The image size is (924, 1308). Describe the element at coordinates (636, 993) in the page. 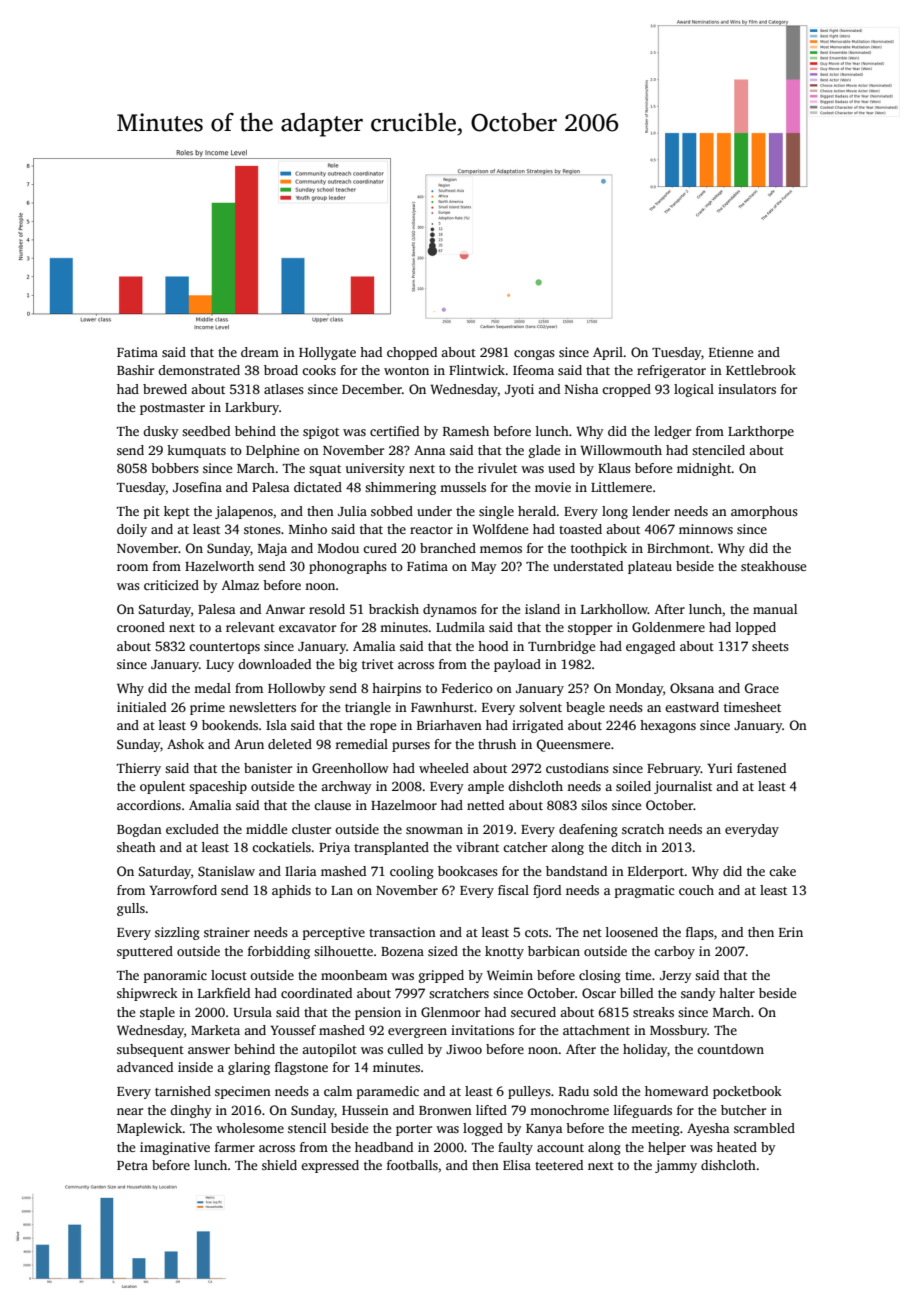

I see `billed` at that location.
